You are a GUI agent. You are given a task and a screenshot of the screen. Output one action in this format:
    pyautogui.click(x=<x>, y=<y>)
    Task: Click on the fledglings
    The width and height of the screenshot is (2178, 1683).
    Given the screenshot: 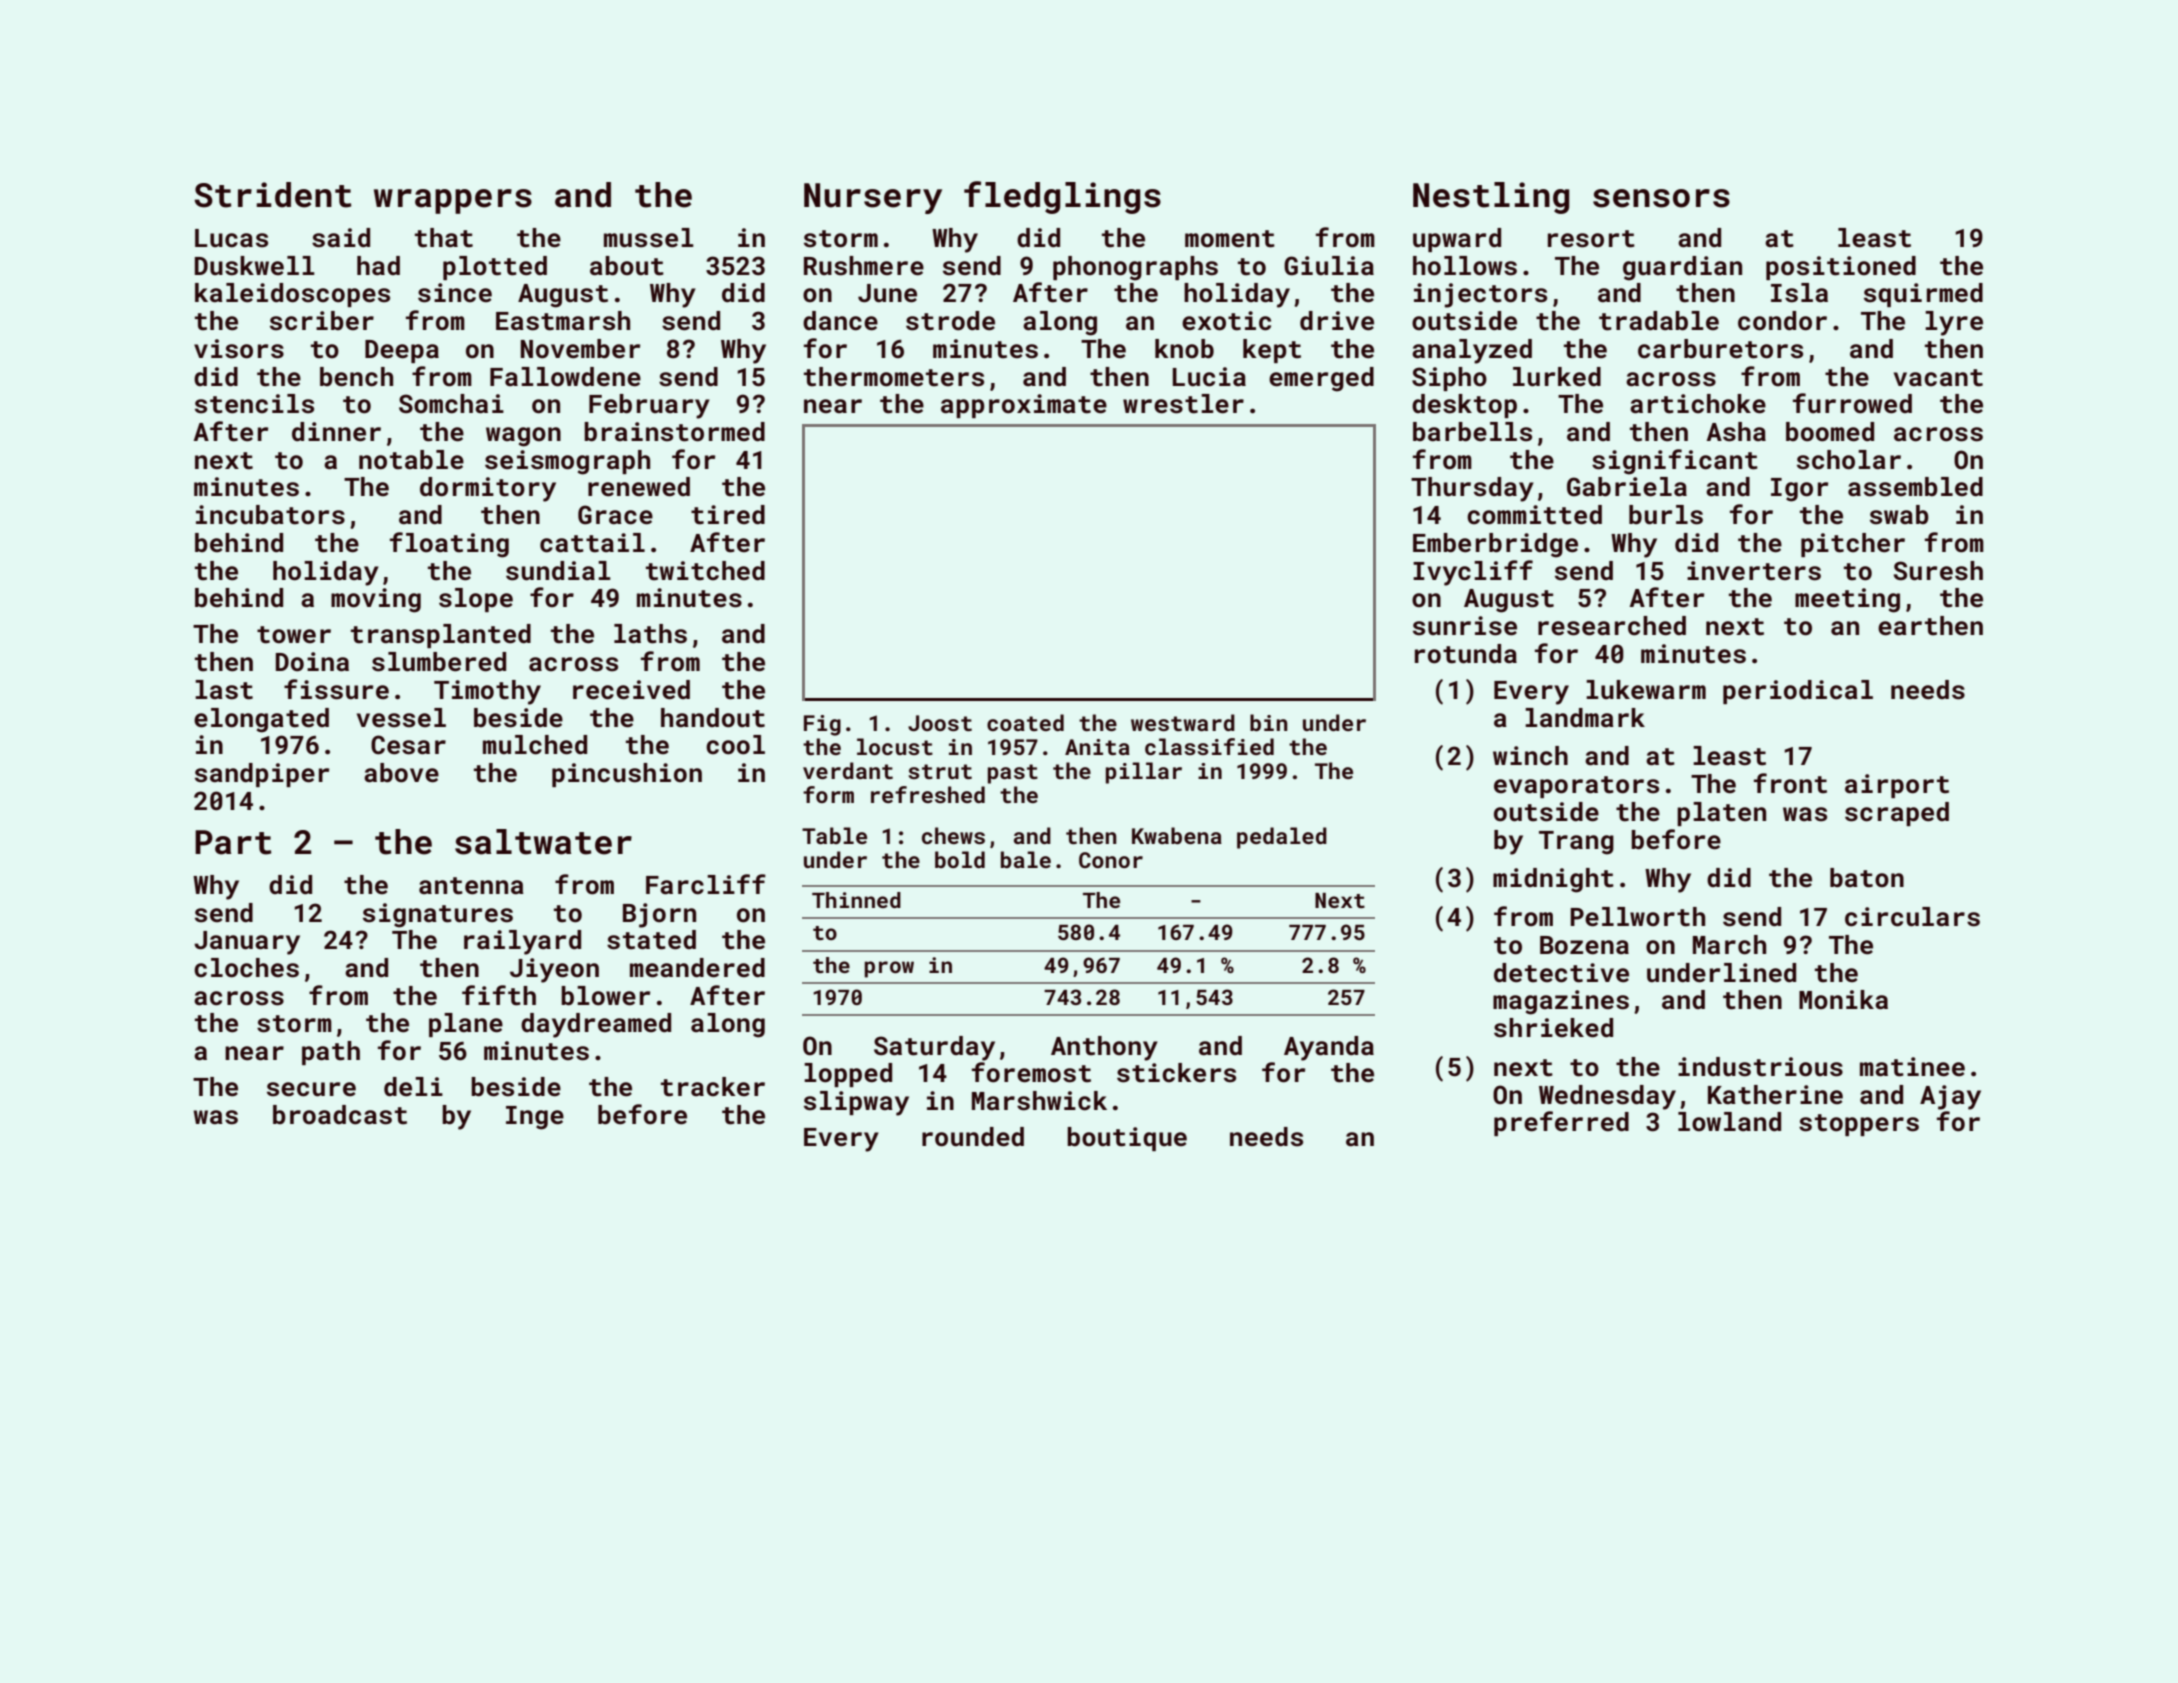 What is the action you would take?
    pyautogui.click(x=1062, y=197)
